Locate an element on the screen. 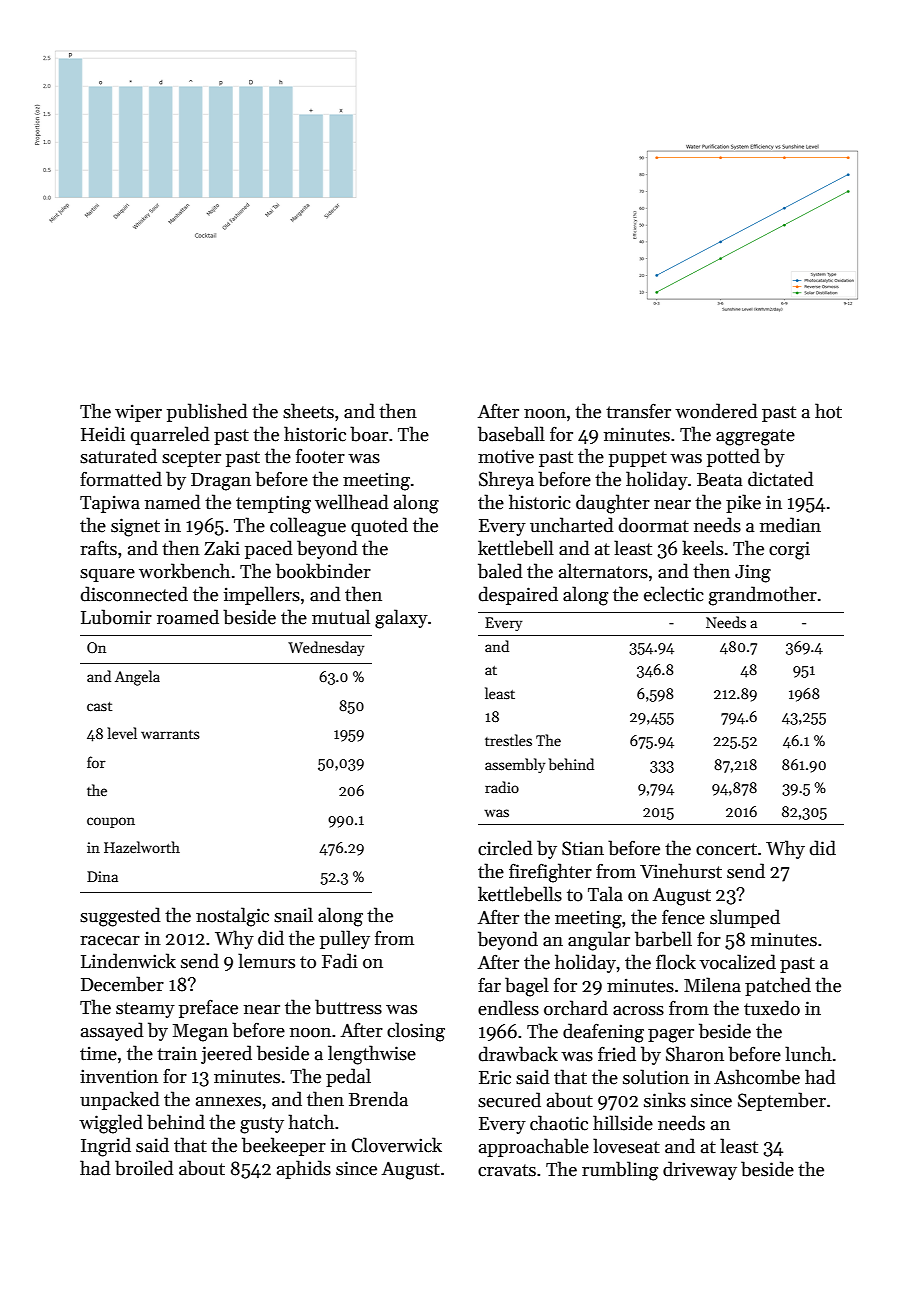 The width and height of the screenshot is (924, 1308). transfer is located at coordinates (638, 411).
